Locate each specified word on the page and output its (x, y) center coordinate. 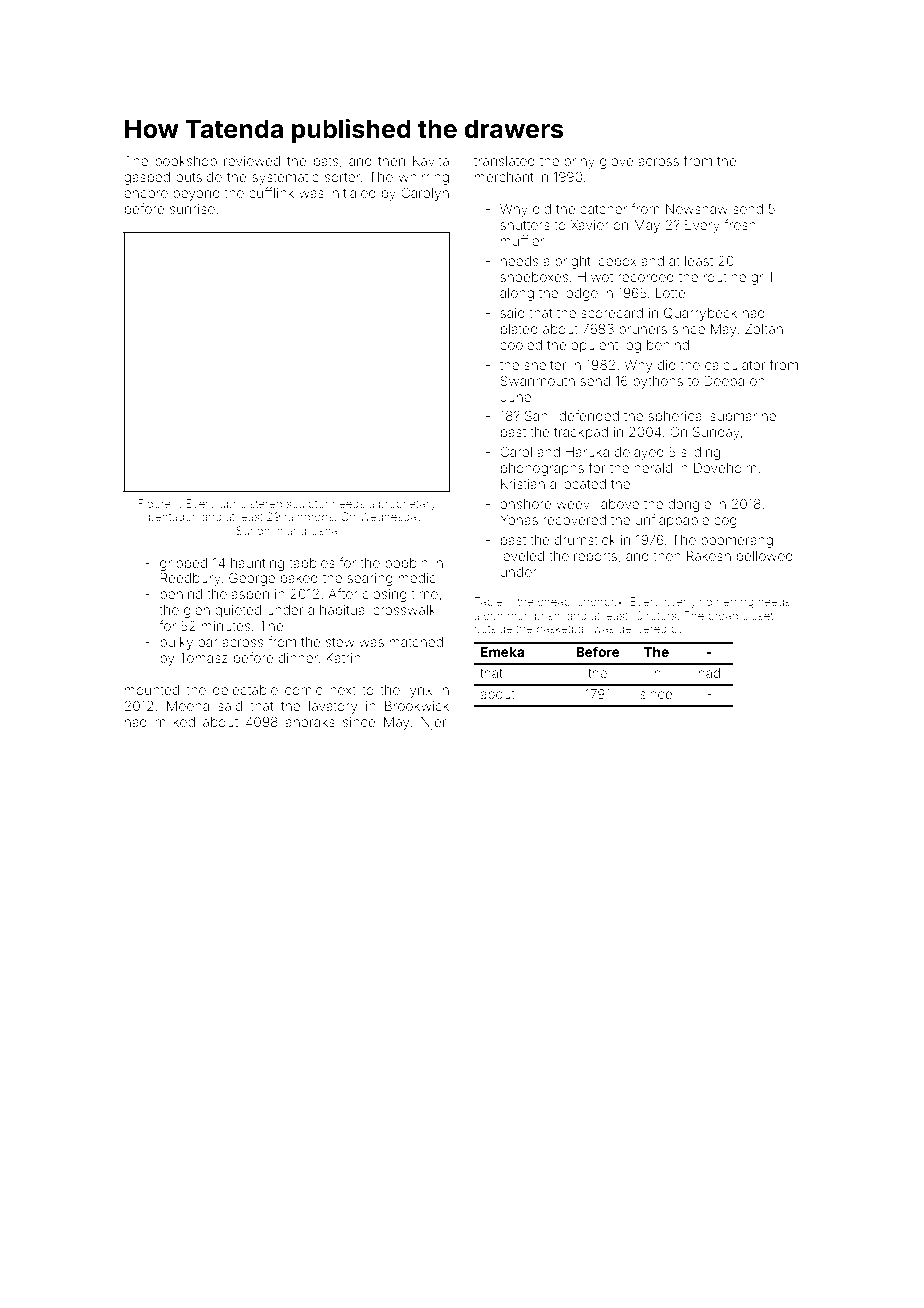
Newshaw (697, 209)
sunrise (192, 209)
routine (725, 277)
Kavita (431, 161)
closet (757, 615)
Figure (154, 505)
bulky (176, 643)
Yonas (519, 520)
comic (303, 690)
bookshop (186, 162)
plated (519, 330)
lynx (419, 691)
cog (725, 522)
